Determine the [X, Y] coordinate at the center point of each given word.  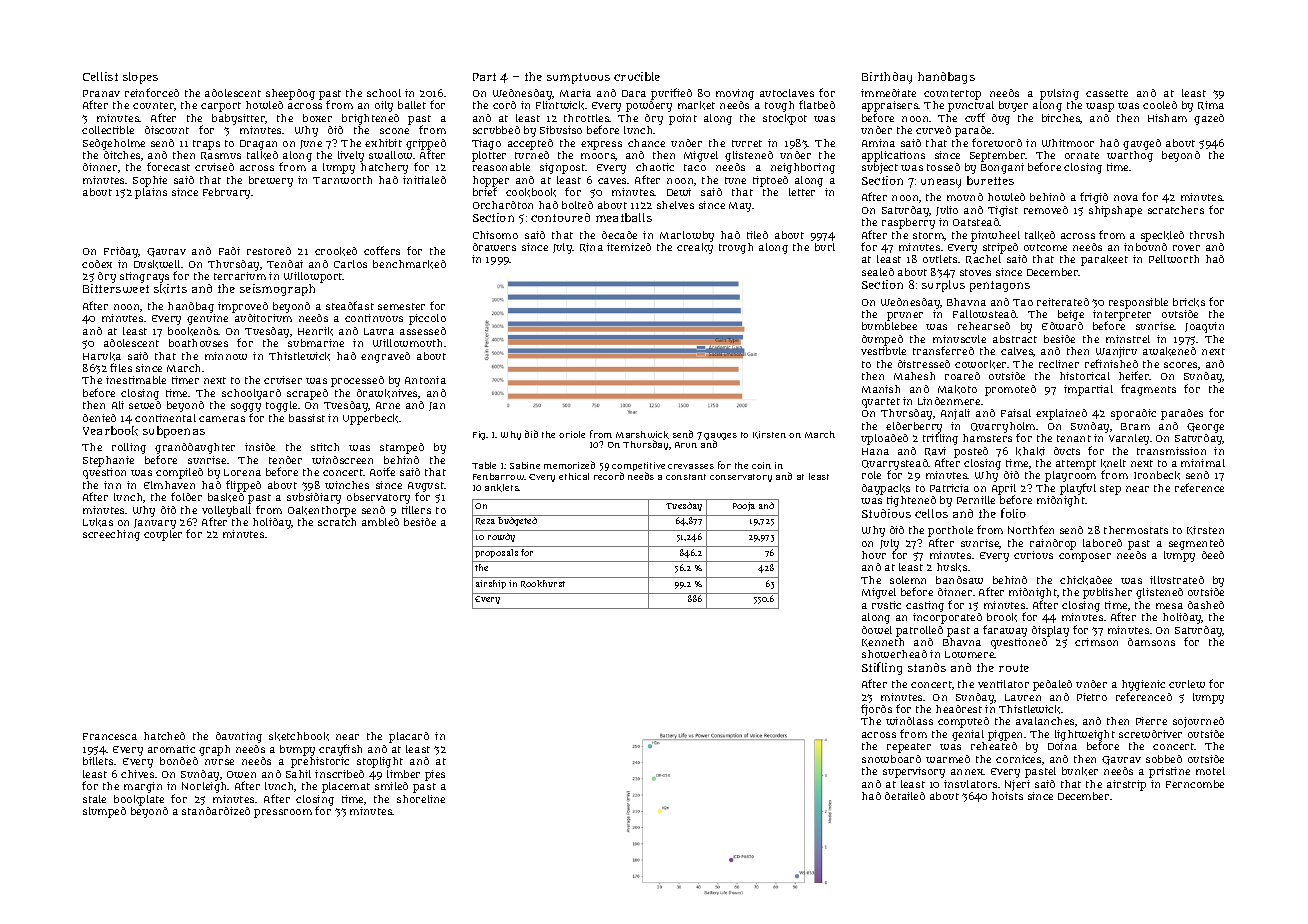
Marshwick [642, 435]
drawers [494, 247]
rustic [886, 605]
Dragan [258, 145]
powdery [649, 106]
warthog [1130, 156]
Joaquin [1204, 327]
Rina [591, 247]
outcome [1045, 247]
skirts [170, 289]
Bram [1135, 426]
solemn [908, 580]
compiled [179, 473]
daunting [239, 737]
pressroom [283, 813]
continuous [374, 318]
